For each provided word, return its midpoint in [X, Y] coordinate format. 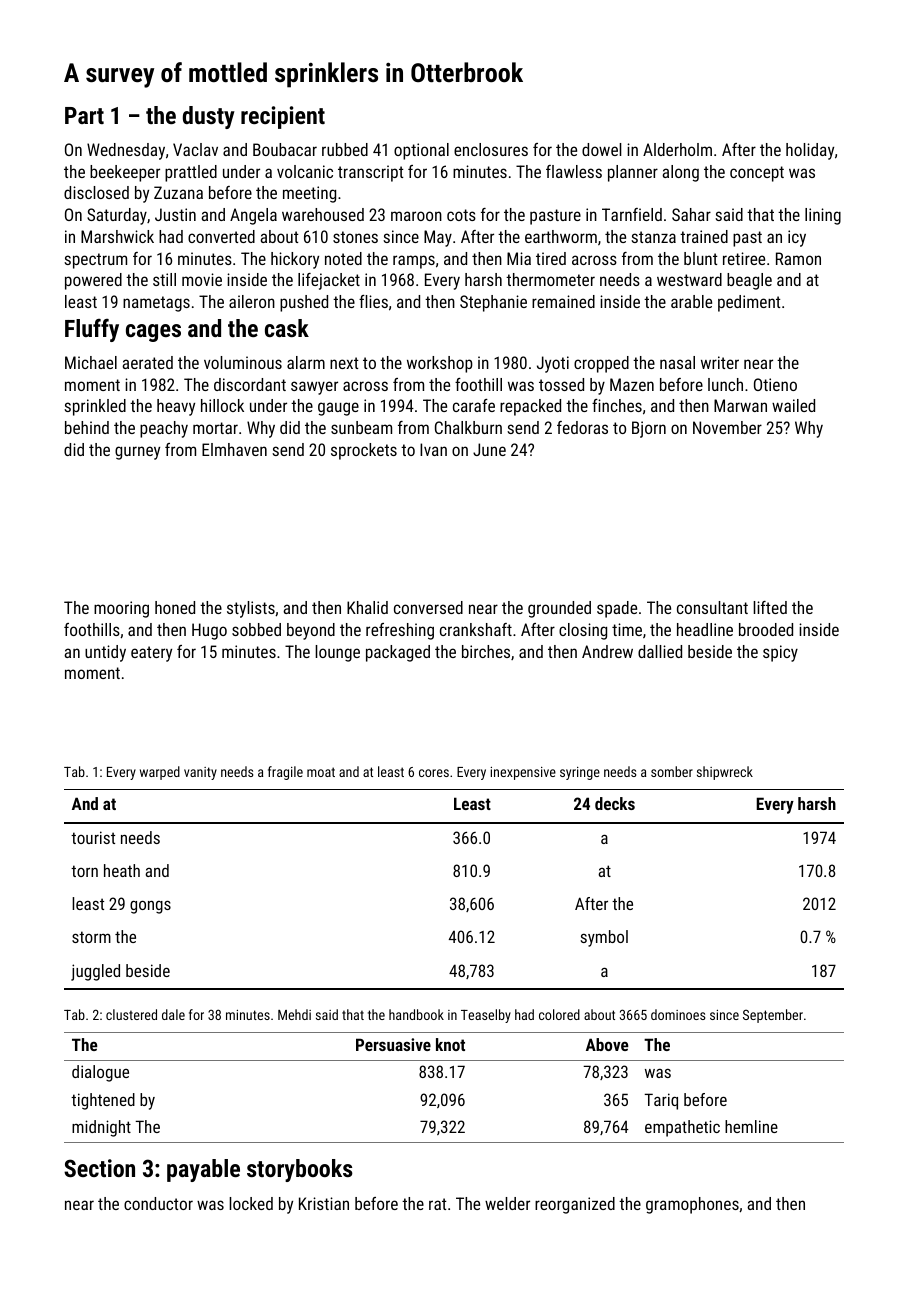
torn [84, 871]
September [773, 1016]
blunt [701, 258]
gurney [137, 453]
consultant [712, 607]
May [438, 238]
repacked [530, 407]
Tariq [661, 1101]
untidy [105, 653]
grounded [559, 609]
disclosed [96, 192]
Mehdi [294, 1014]
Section [99, 1168]
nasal [677, 362]
